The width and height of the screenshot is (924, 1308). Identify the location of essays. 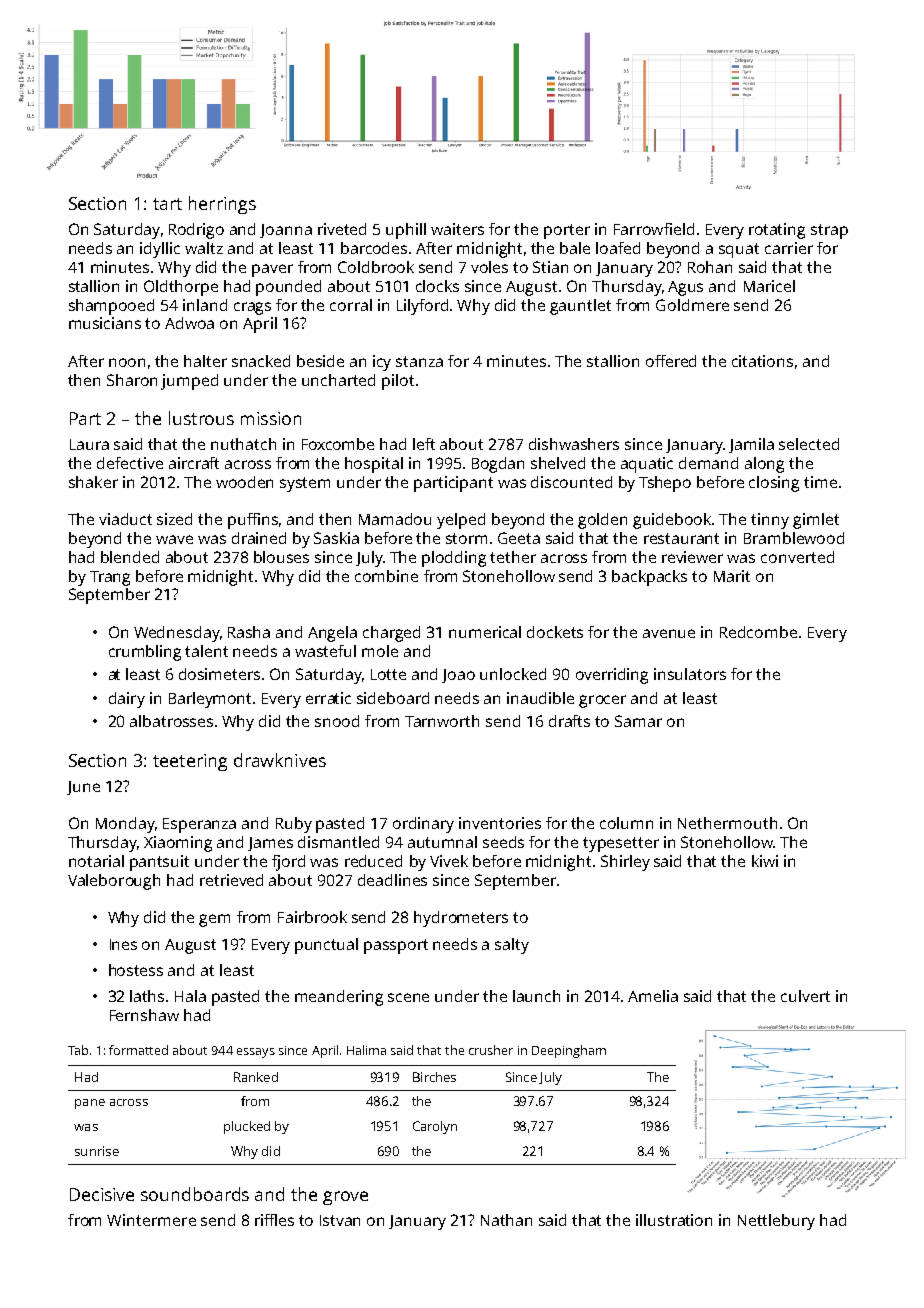
(256, 1053).
